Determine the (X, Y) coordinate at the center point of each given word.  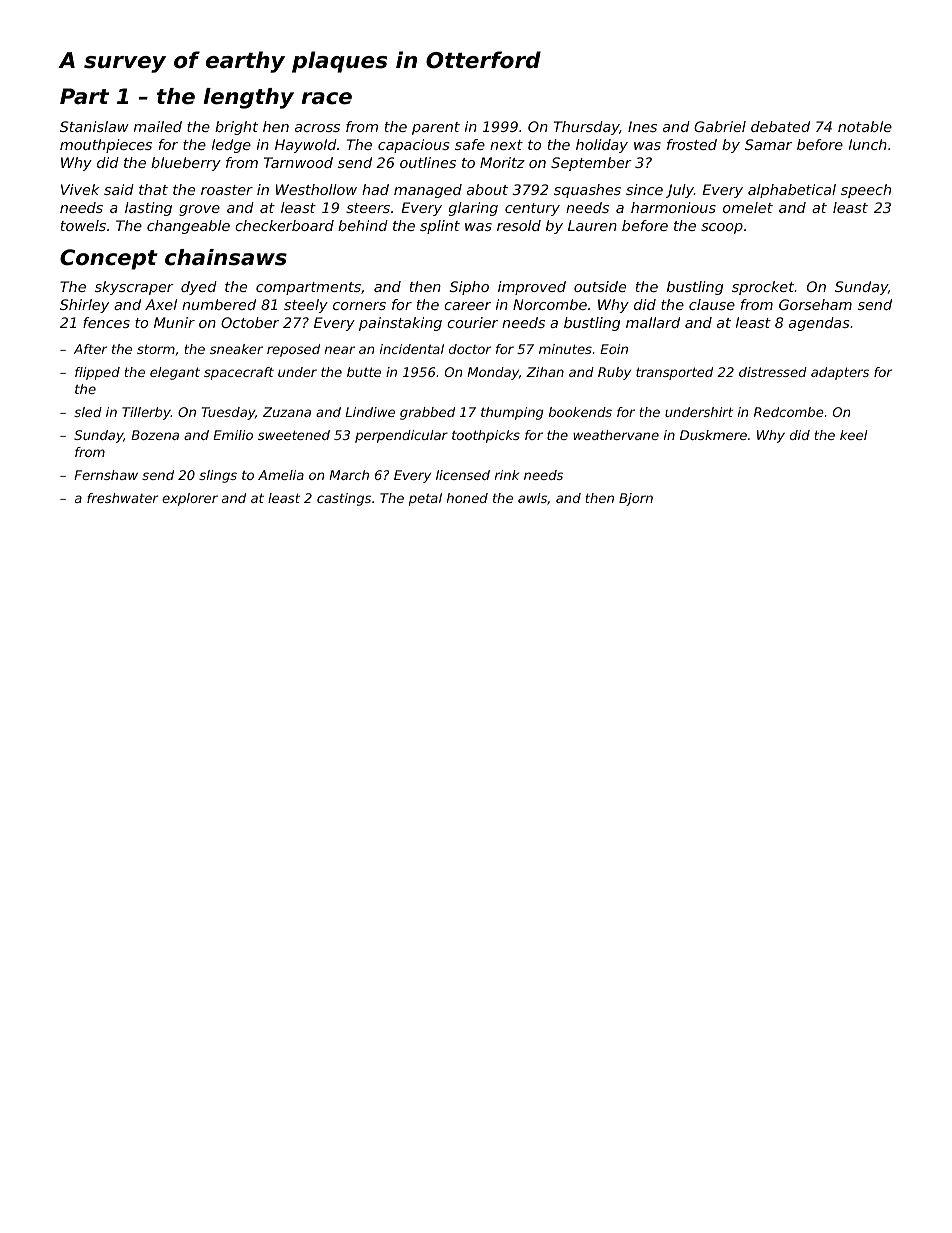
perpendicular (401, 436)
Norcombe (550, 304)
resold (519, 225)
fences (106, 322)
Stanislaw (94, 126)
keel (853, 435)
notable (865, 126)
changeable (188, 227)
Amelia (281, 475)
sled (88, 412)
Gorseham (815, 304)
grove (199, 210)
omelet (748, 207)
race (326, 98)
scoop (722, 228)
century (532, 209)
